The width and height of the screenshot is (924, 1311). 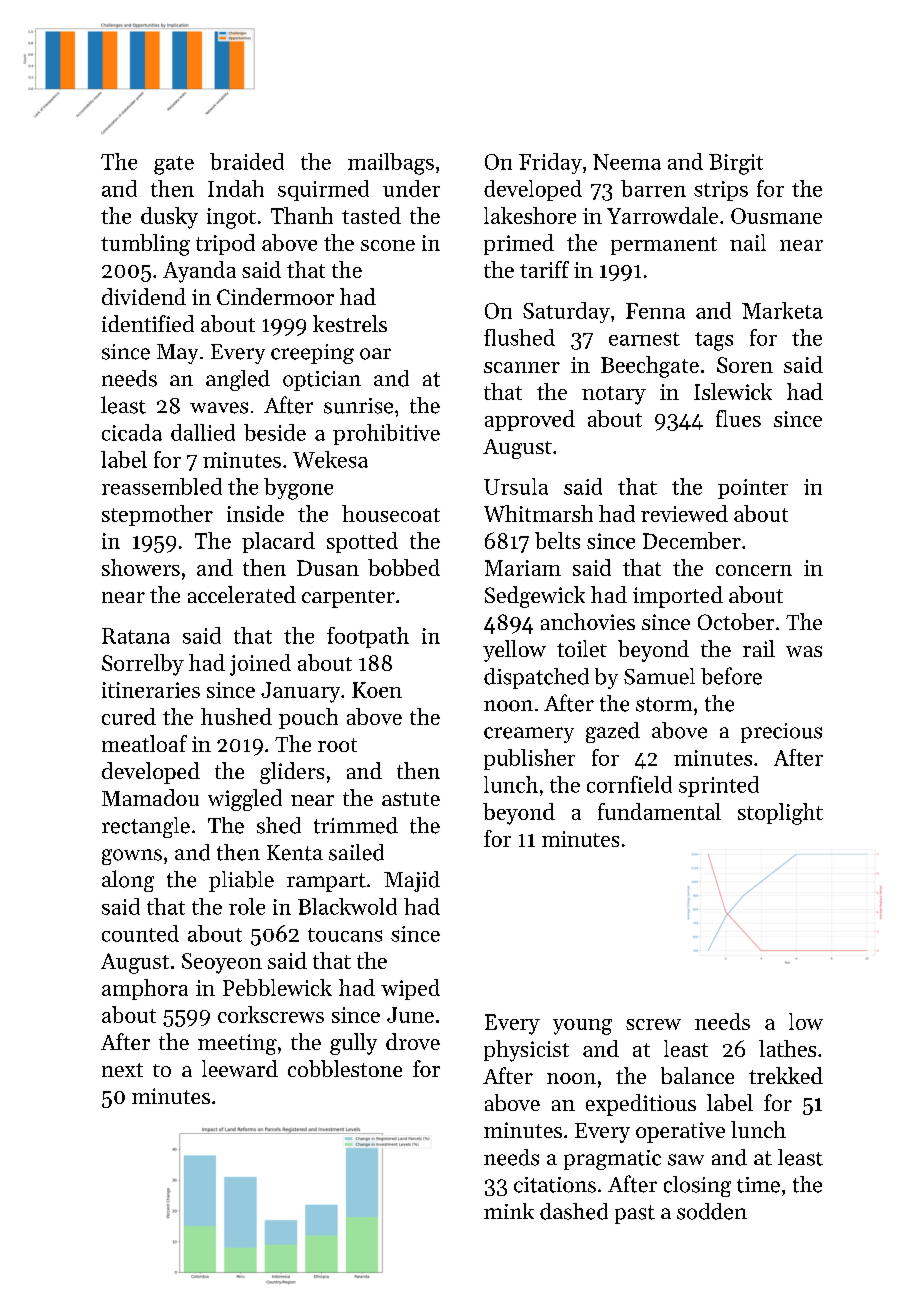 I want to click on wiggled, so click(x=245, y=800).
